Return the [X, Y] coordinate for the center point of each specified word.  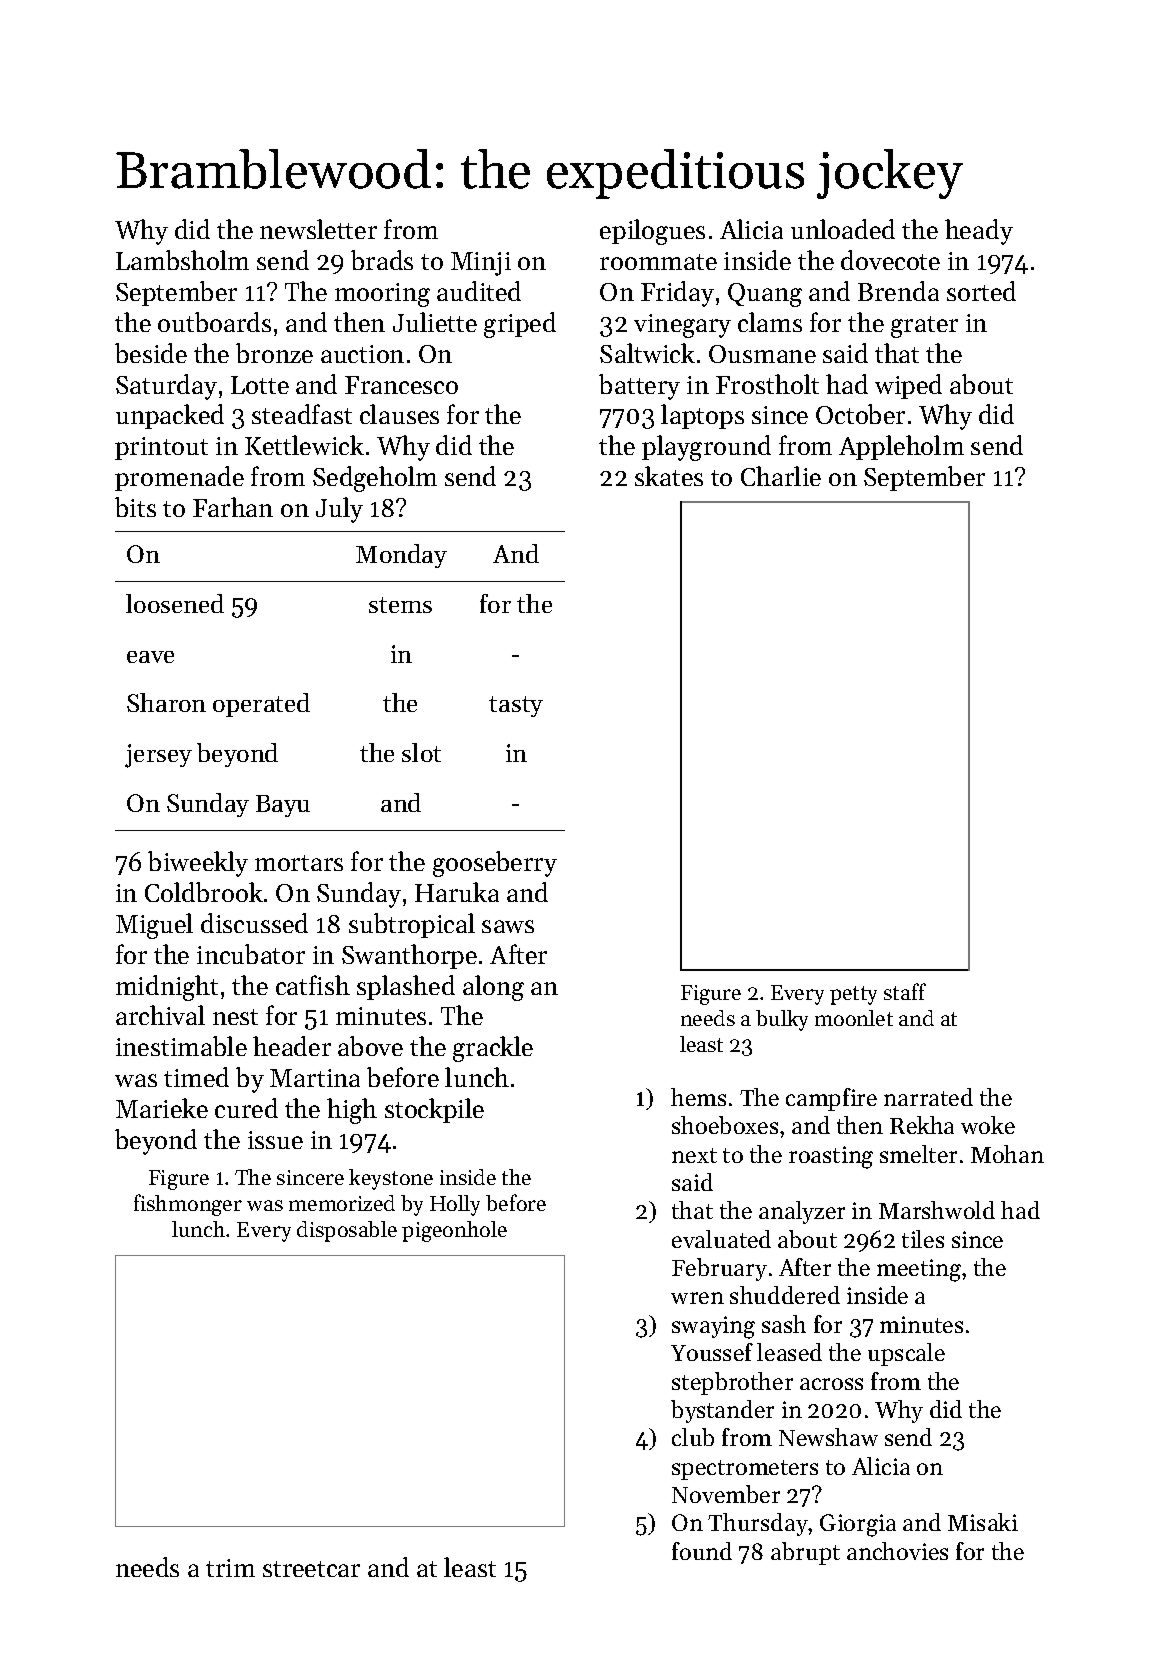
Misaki [983, 1522]
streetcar [311, 1569]
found [702, 1551]
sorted [981, 291]
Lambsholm [182, 260]
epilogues [652, 232]
